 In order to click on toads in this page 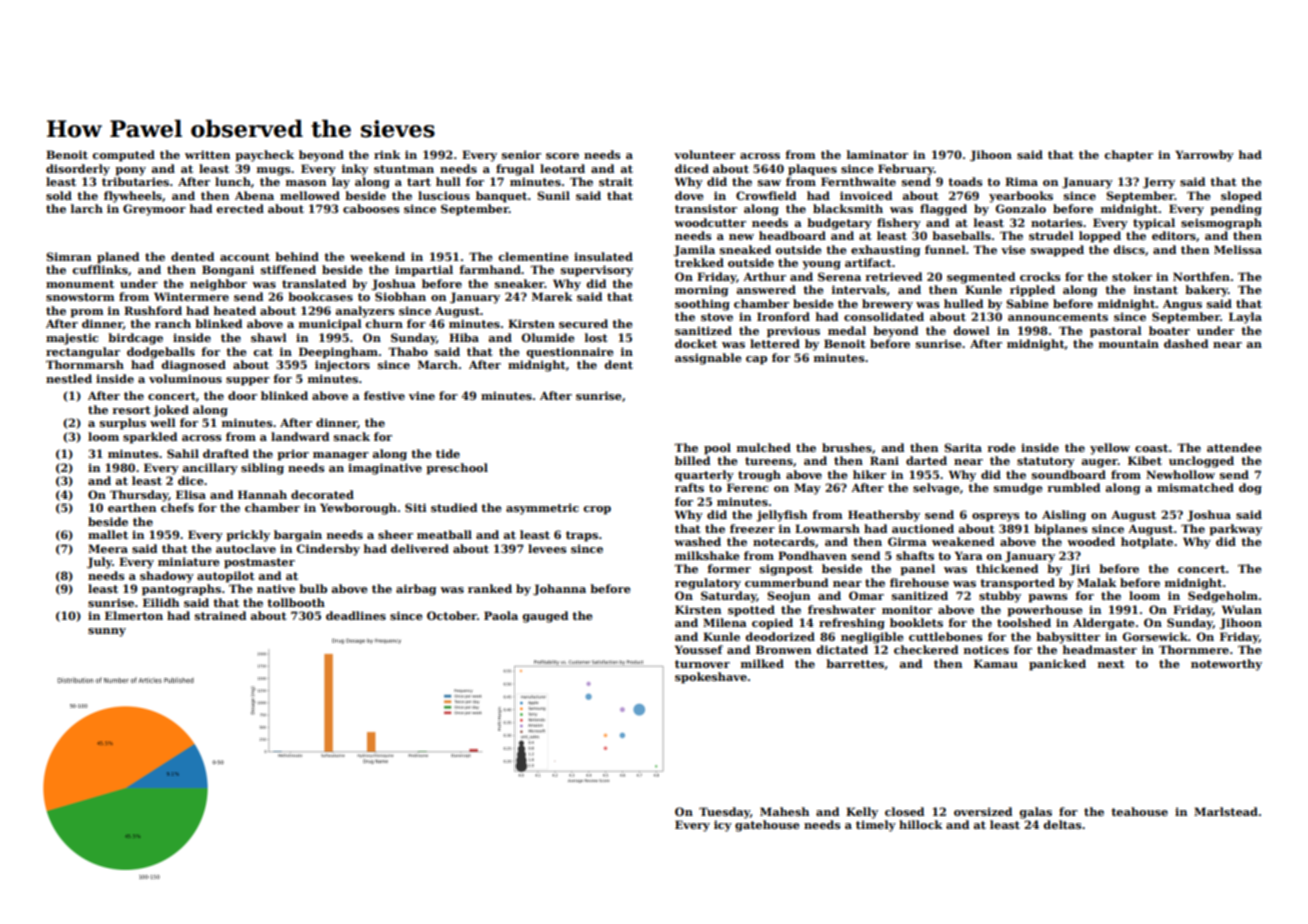, I will do `click(965, 181)`.
